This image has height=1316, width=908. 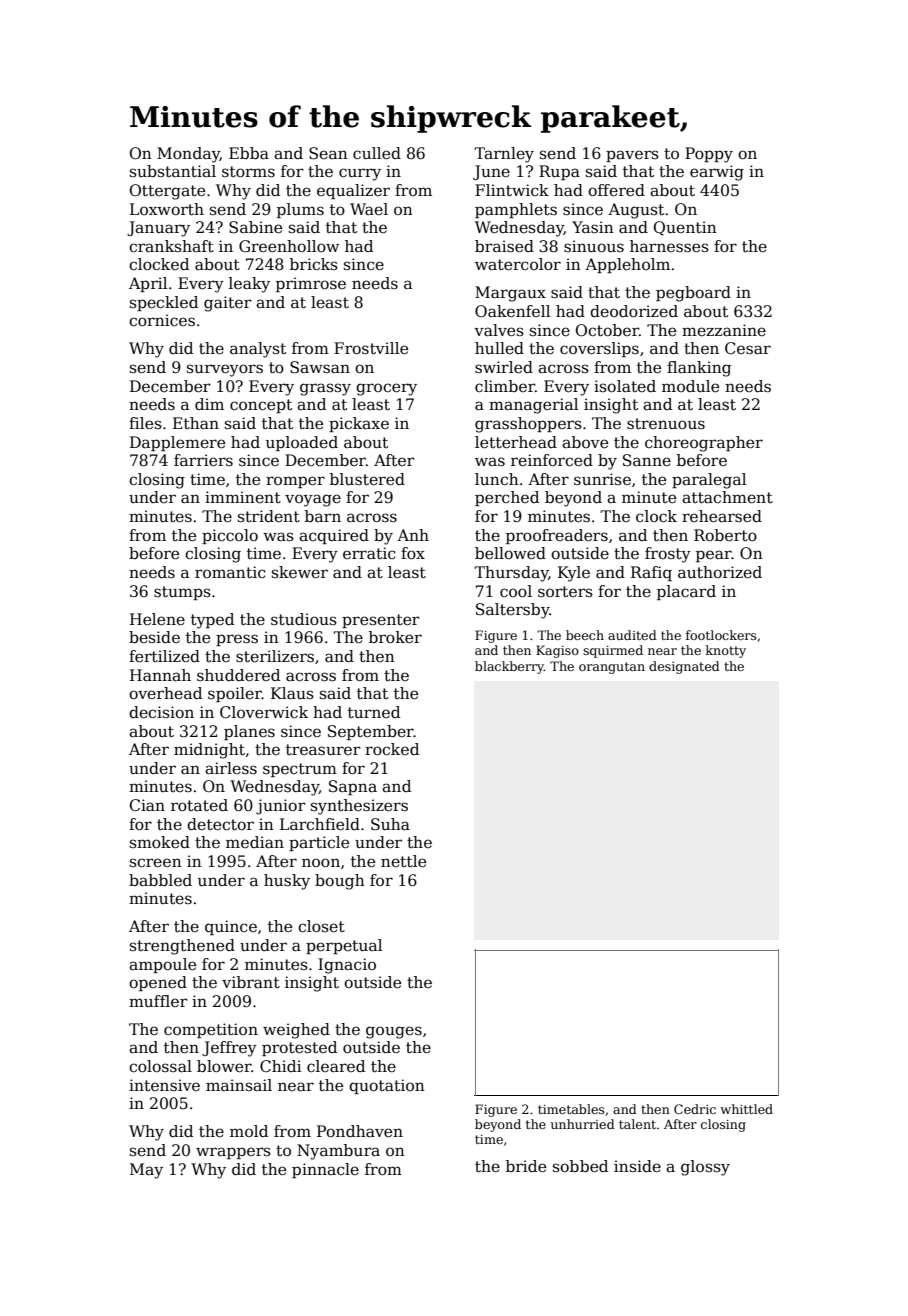 What do you see at coordinates (325, 1170) in the image?
I see `pinnacle` at bounding box center [325, 1170].
